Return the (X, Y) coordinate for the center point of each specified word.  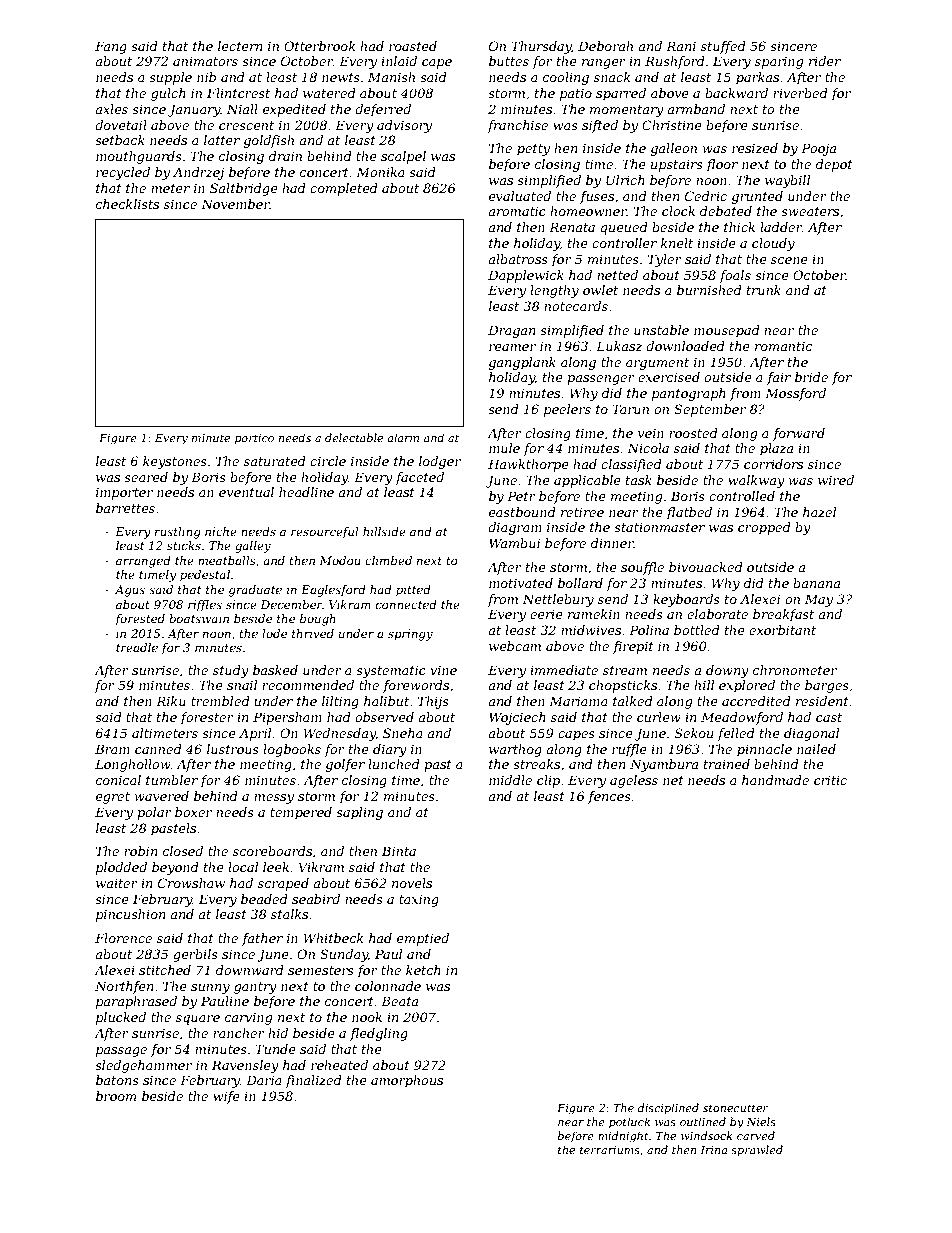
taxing (419, 900)
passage (121, 1052)
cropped (764, 528)
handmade (775, 780)
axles (111, 109)
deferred (383, 110)
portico (254, 439)
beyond (175, 868)
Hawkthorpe (528, 465)
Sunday (344, 955)
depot (834, 165)
